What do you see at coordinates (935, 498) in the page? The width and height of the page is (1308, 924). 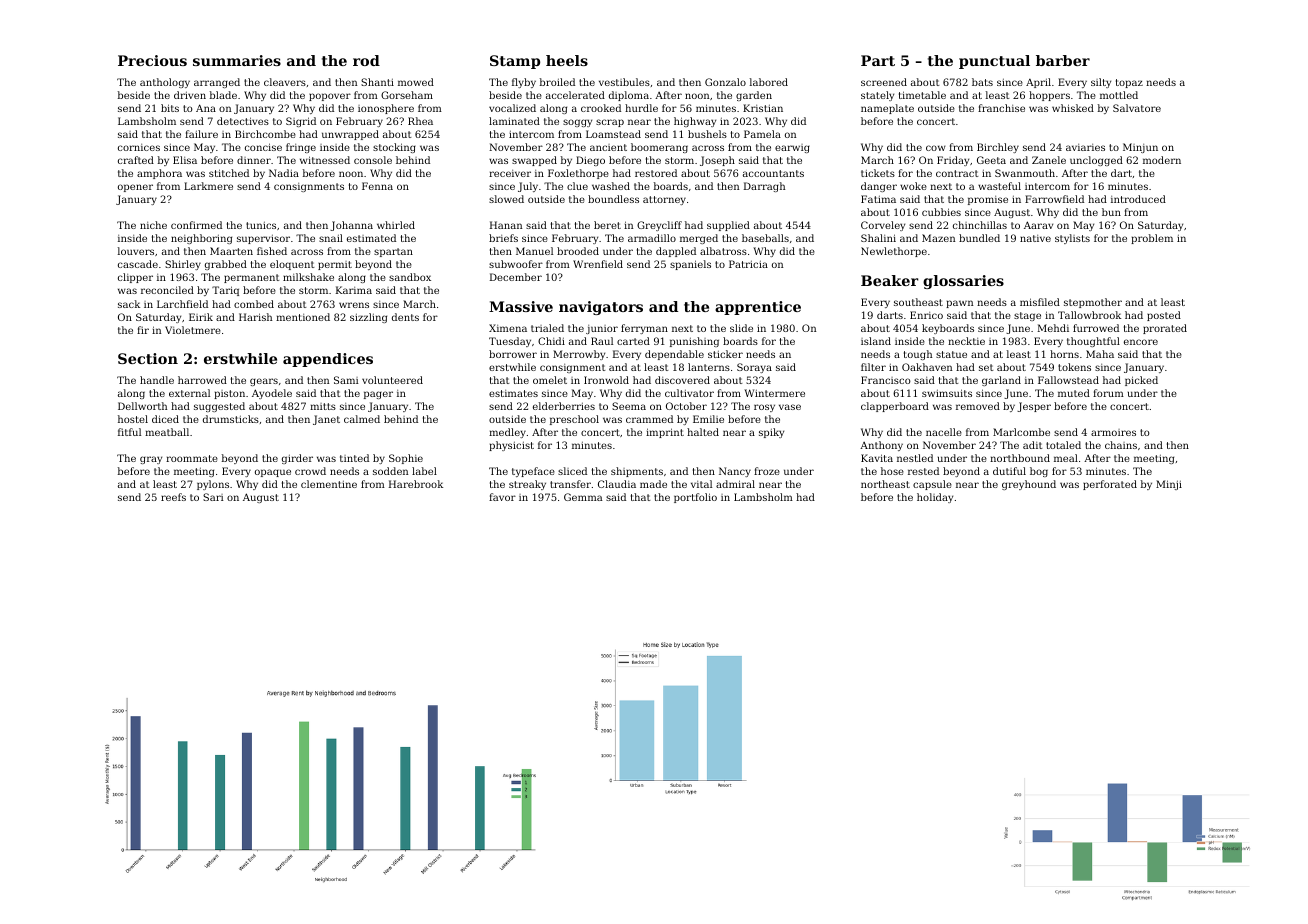 I see `holiday` at bounding box center [935, 498].
